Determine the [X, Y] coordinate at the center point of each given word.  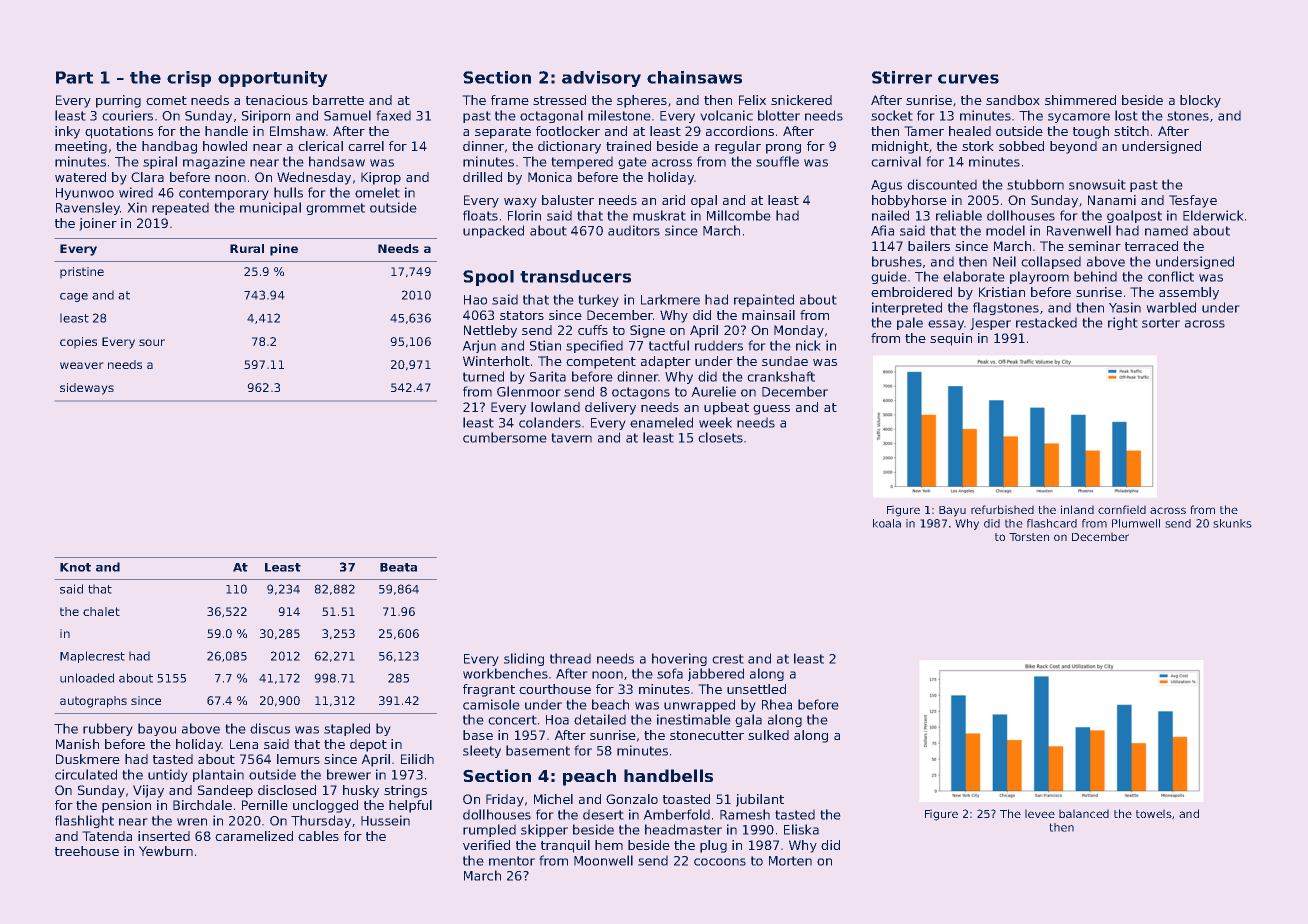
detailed [600, 719]
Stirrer [902, 77]
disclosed [287, 790]
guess [771, 410]
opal [704, 201]
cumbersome [505, 437]
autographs [93, 702]
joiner [98, 224]
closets [720, 437]
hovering [679, 659]
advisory [601, 79]
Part [74, 77]
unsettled [756, 689]
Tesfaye [1193, 201]
